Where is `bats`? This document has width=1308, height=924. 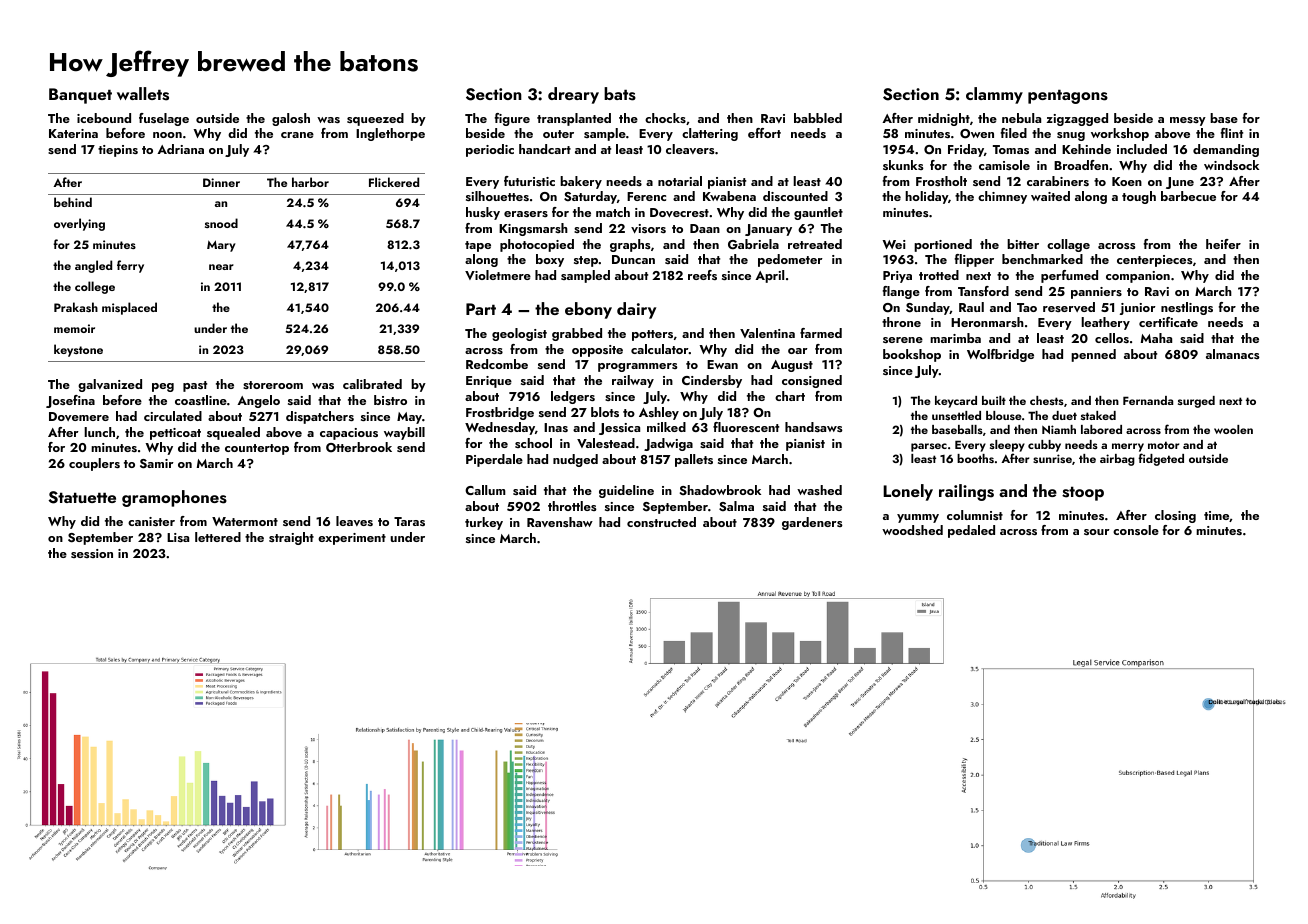
bats is located at coordinates (620, 94).
